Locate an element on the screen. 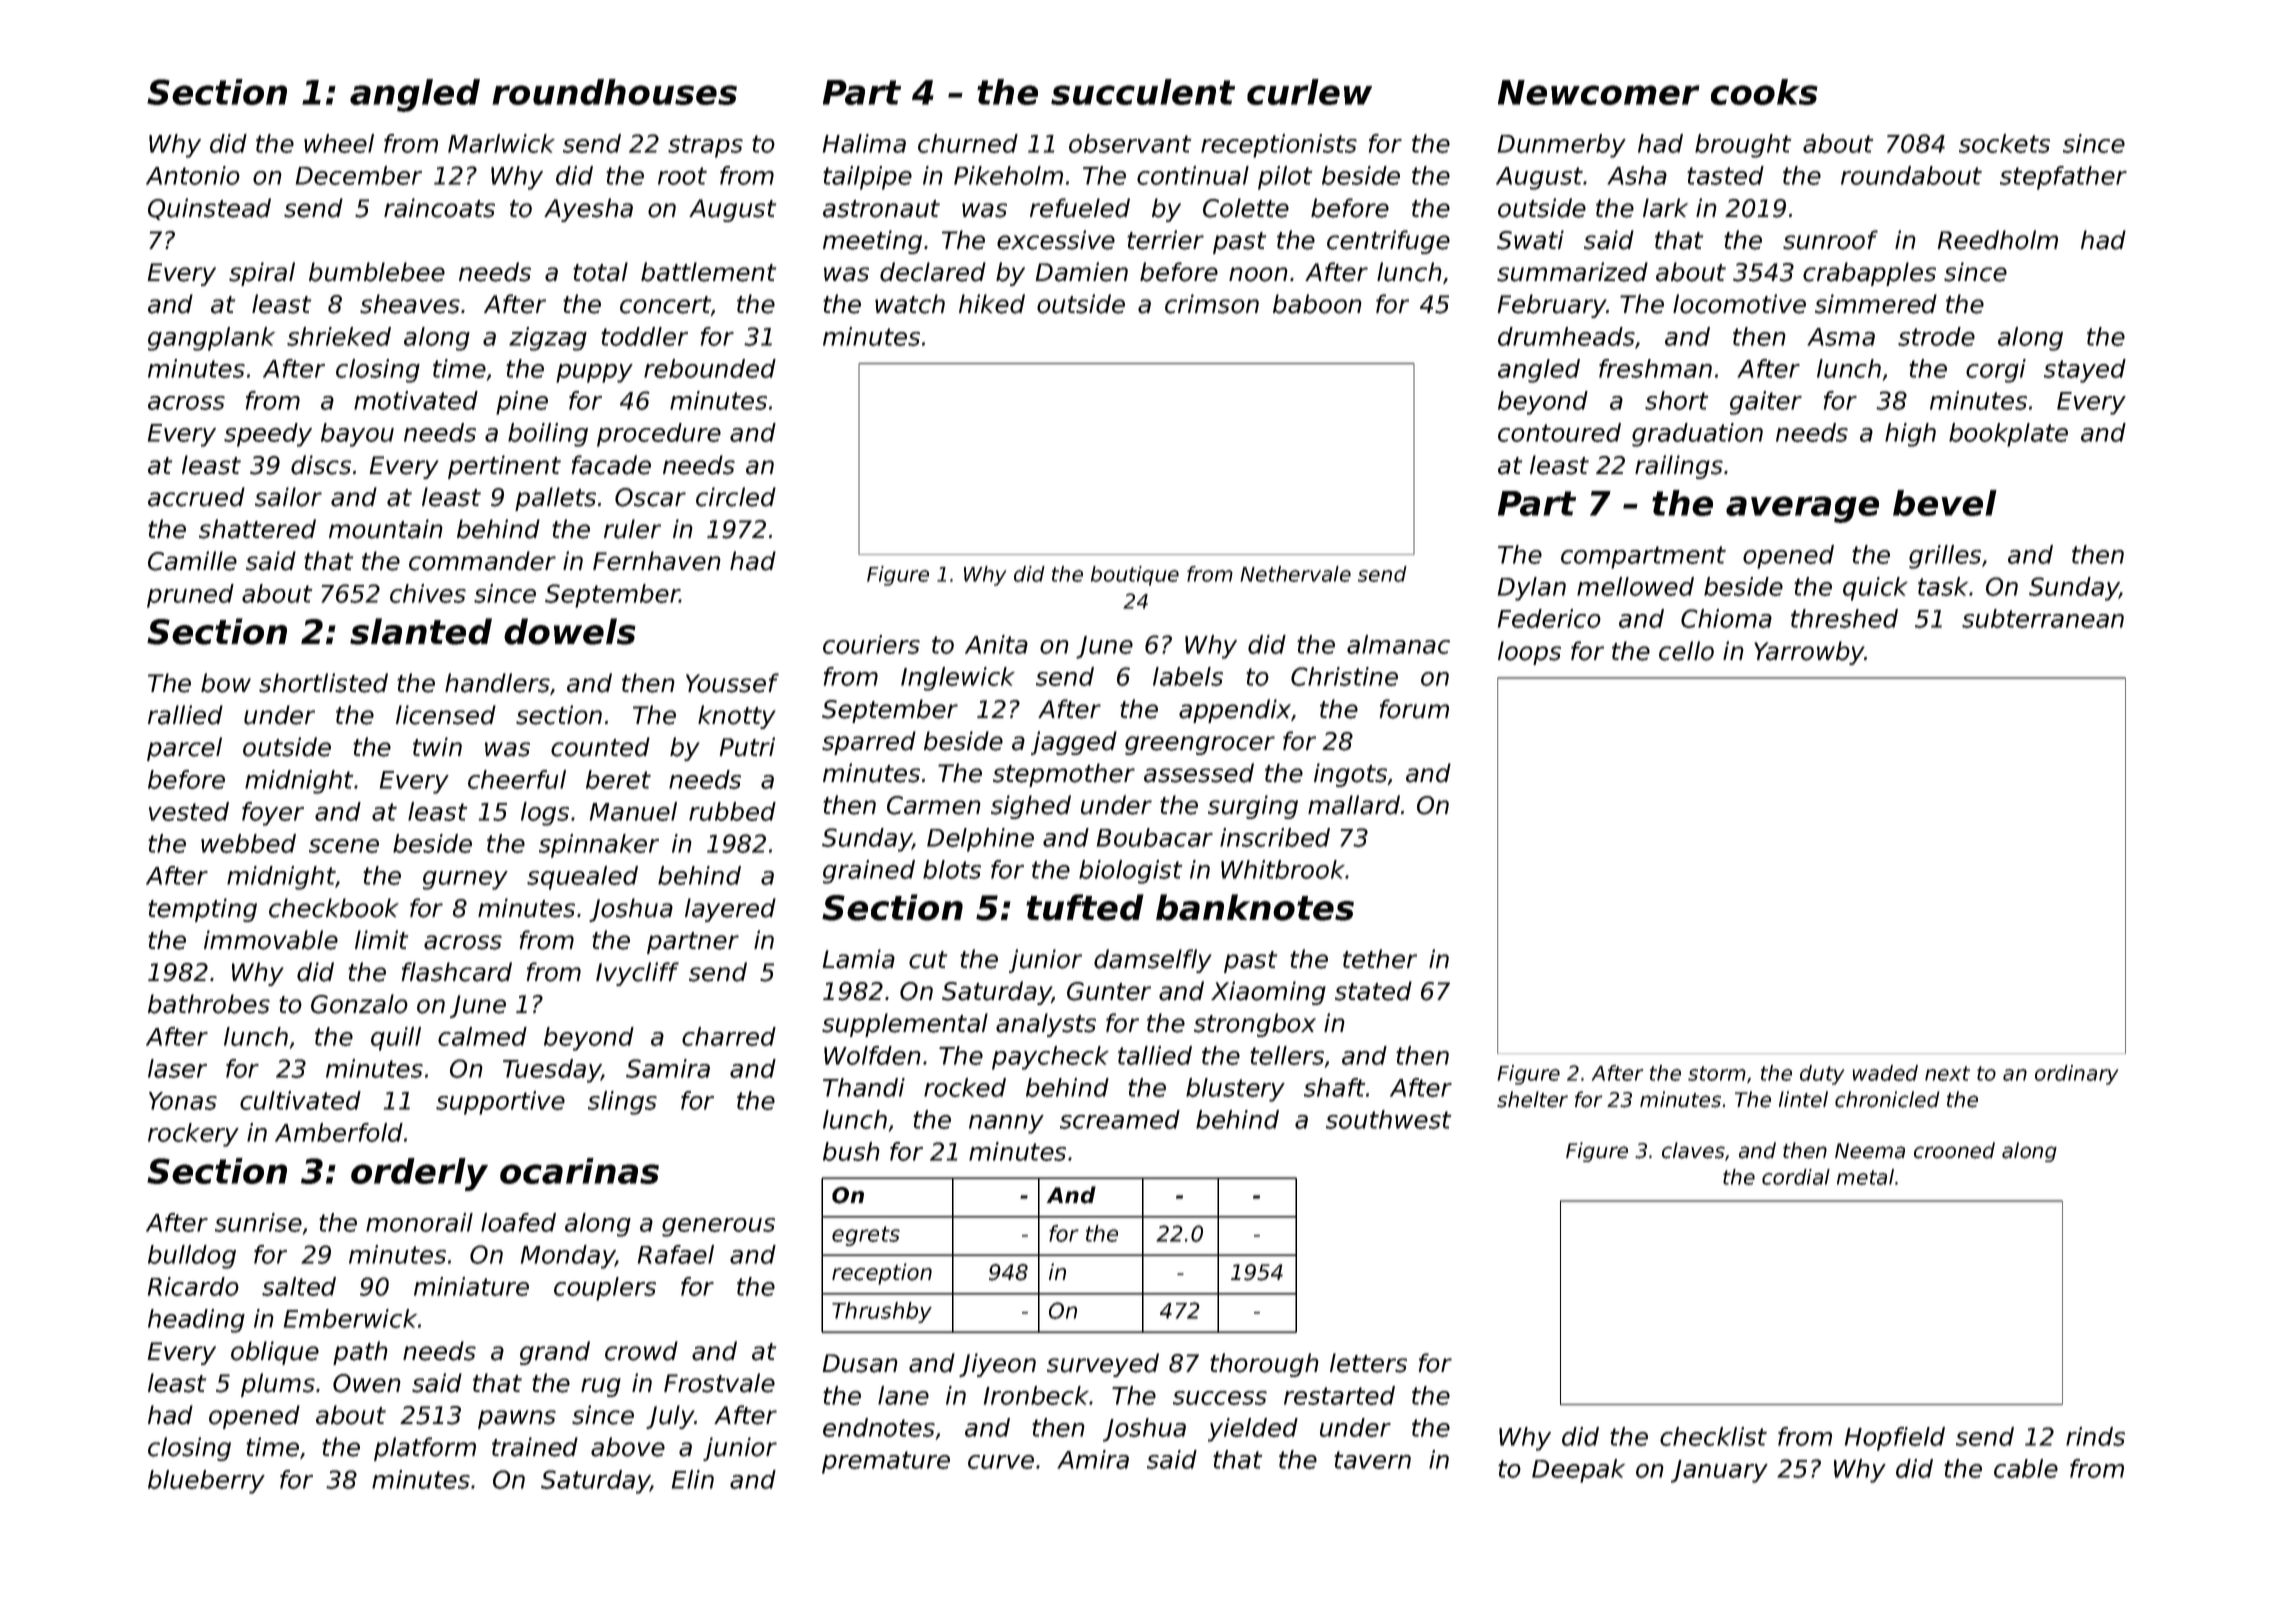  Thrushby is located at coordinates (882, 1312).
